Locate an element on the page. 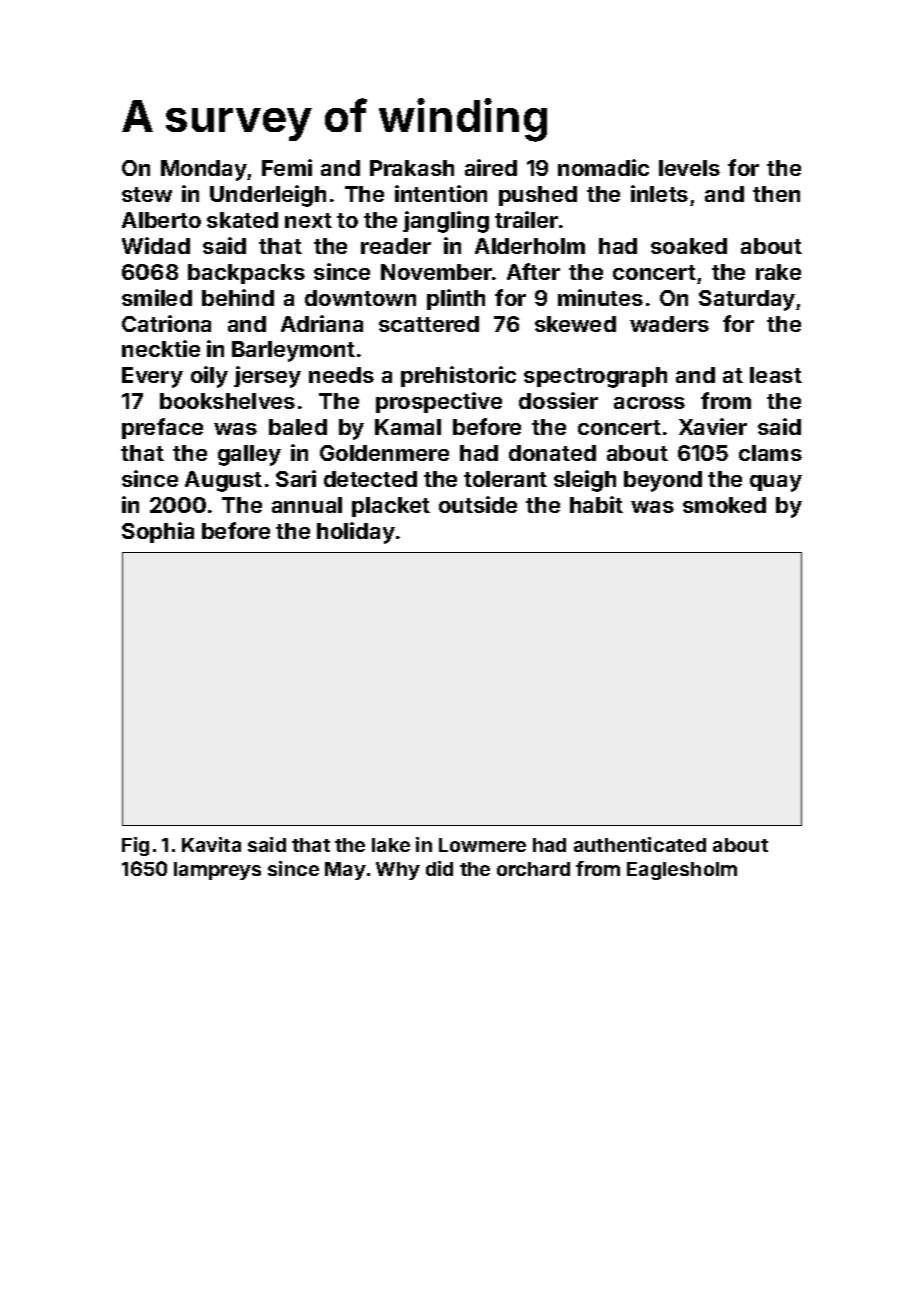 The height and width of the page is (1311, 924). prospective is located at coordinates (439, 402).
